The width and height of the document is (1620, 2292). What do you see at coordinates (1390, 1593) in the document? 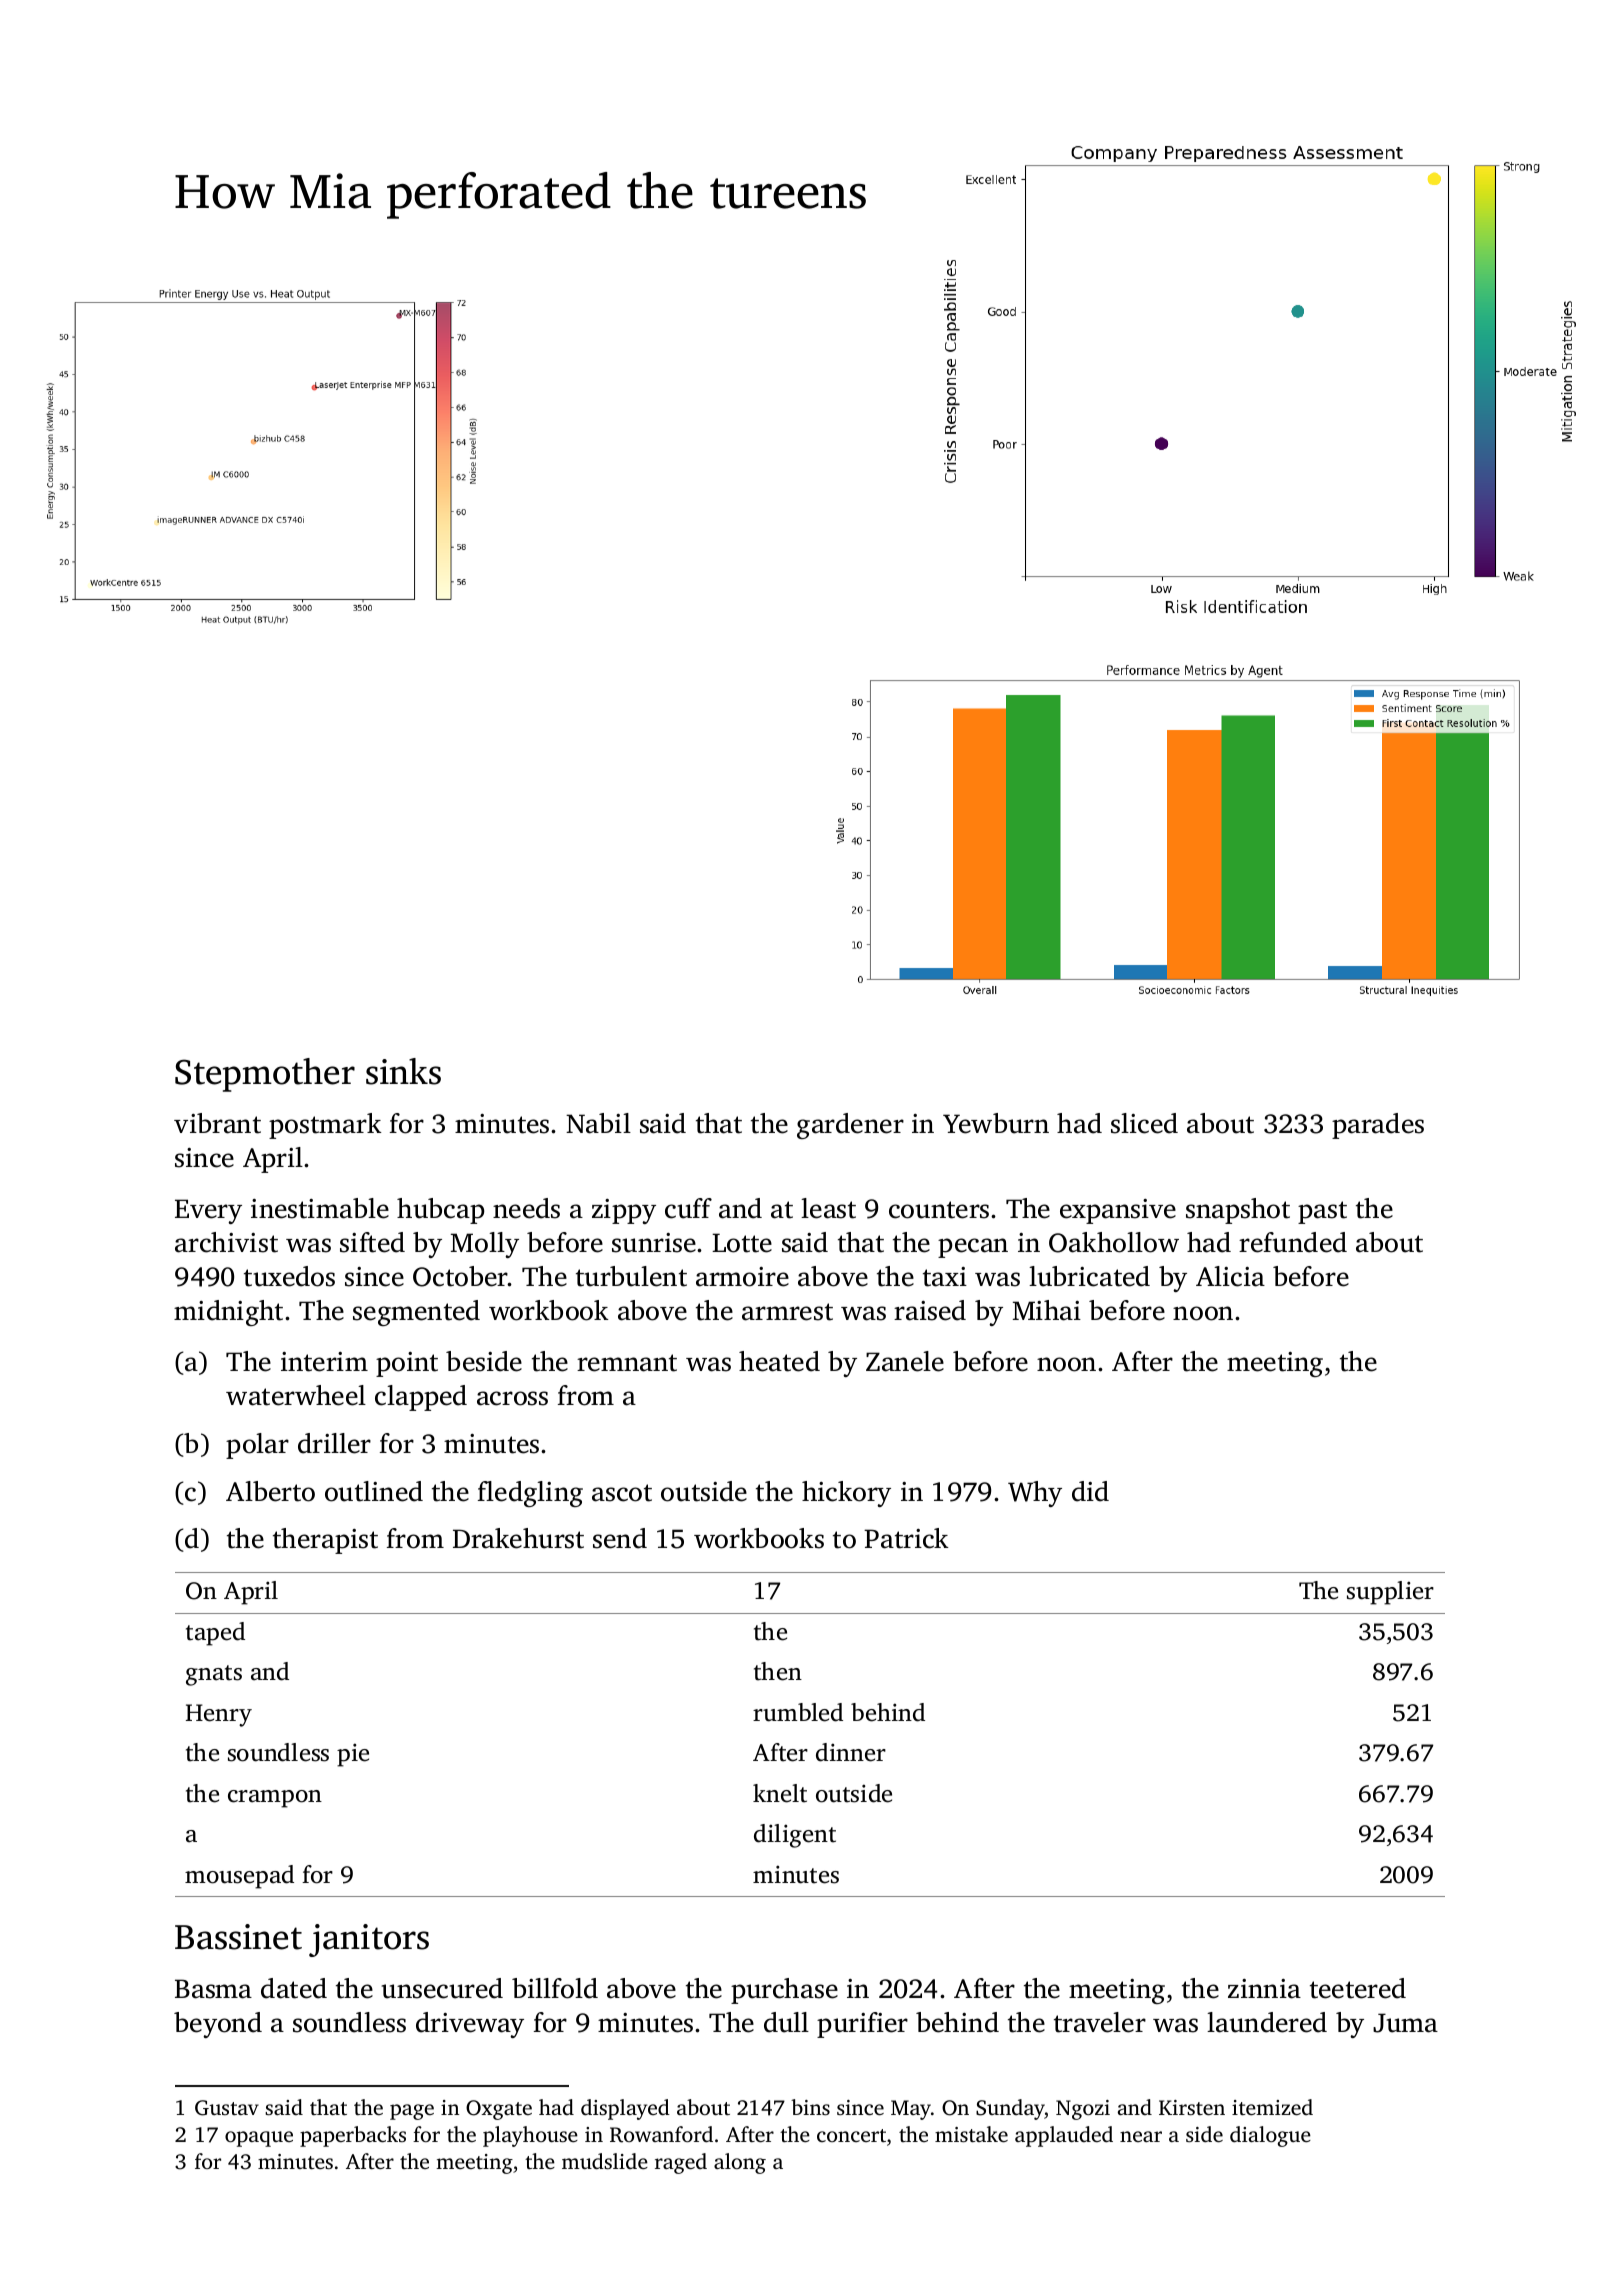
I see `supplier` at bounding box center [1390, 1593].
